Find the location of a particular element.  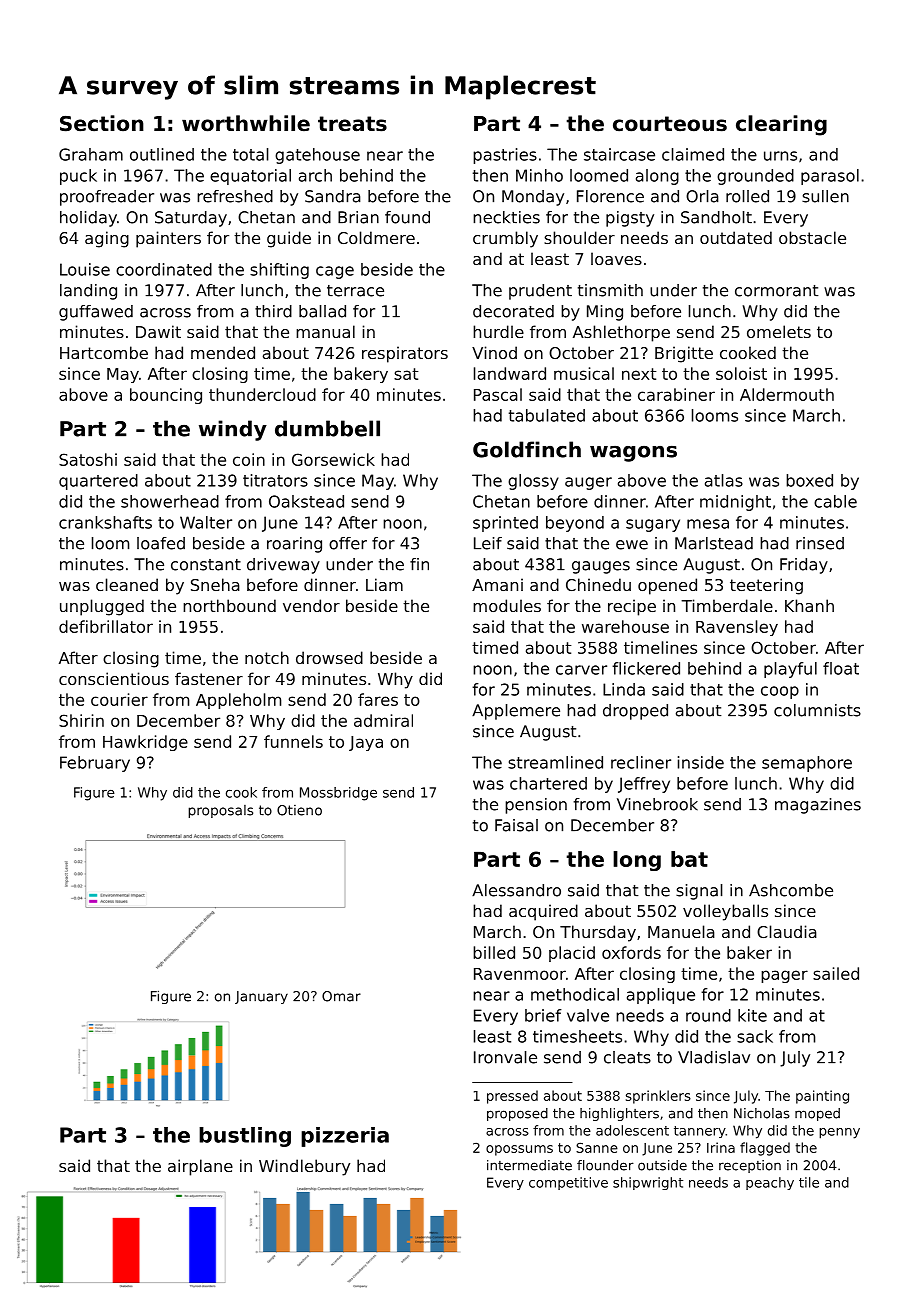

clearing is located at coordinates (781, 125).
